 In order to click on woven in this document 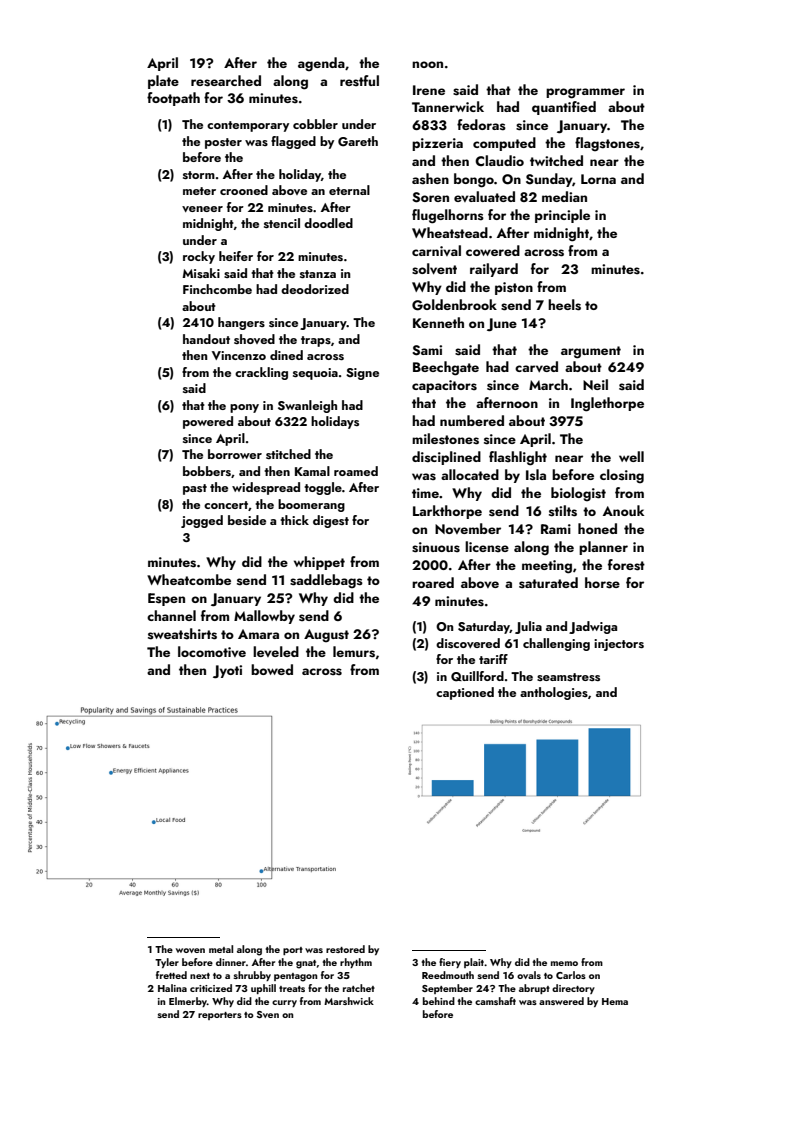, I will do `click(190, 950)`.
